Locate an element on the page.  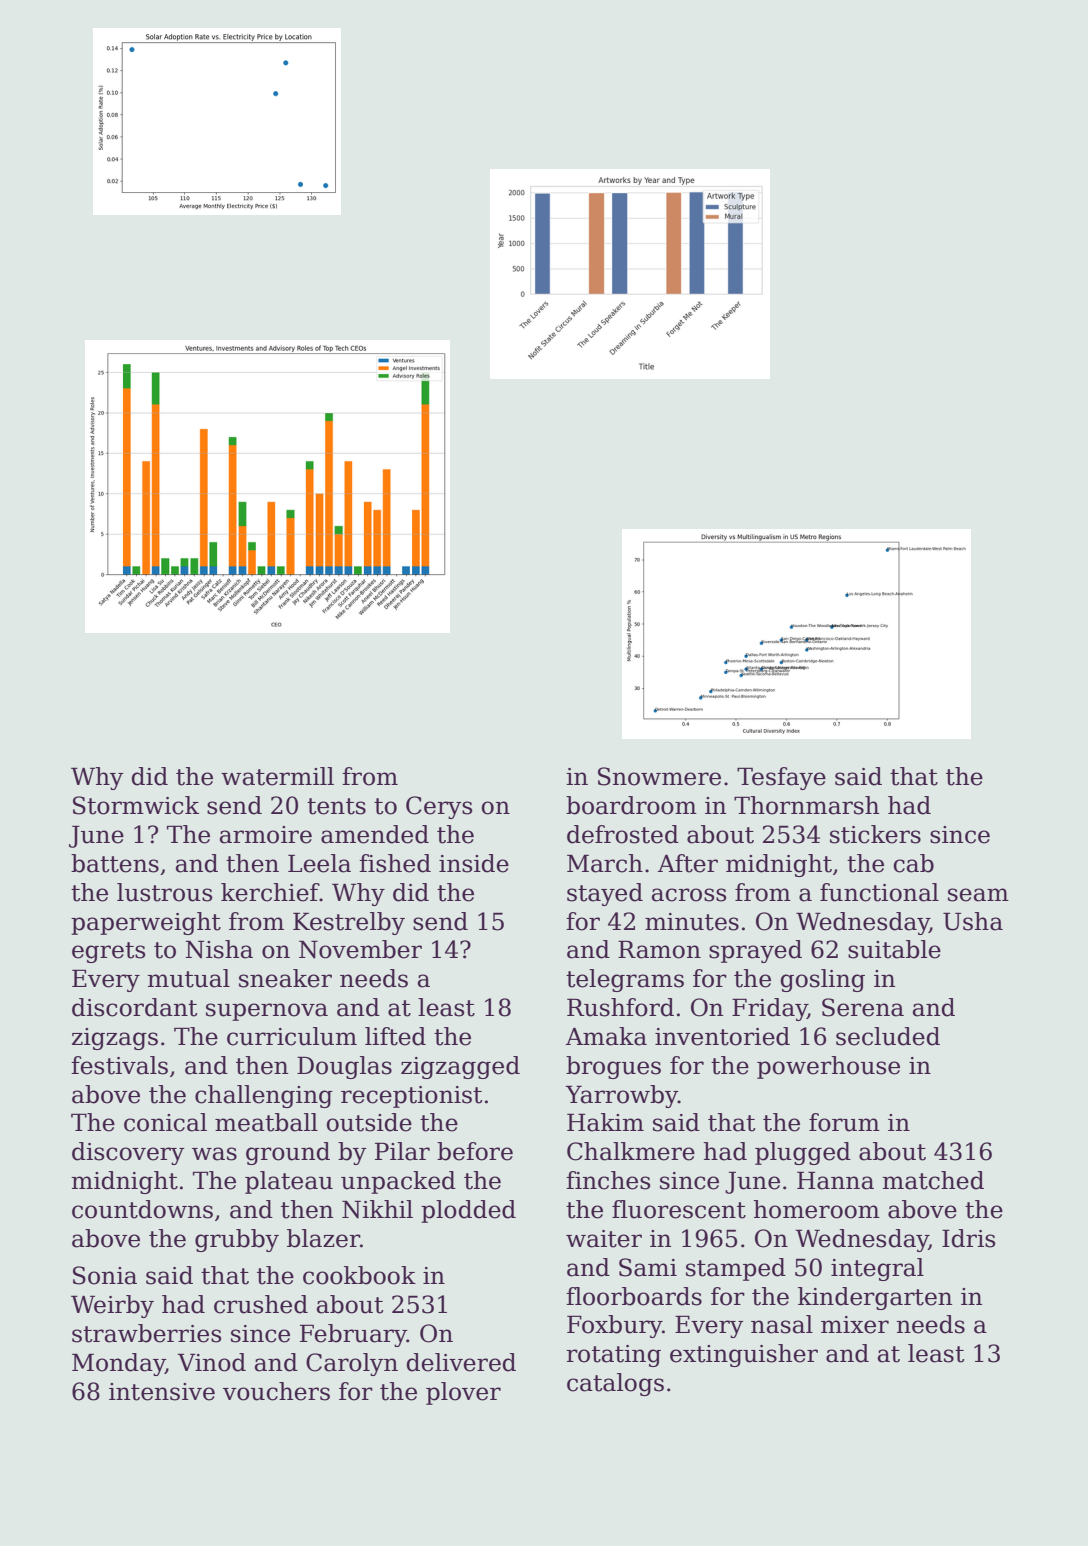
Snowmere is located at coordinates (659, 776).
